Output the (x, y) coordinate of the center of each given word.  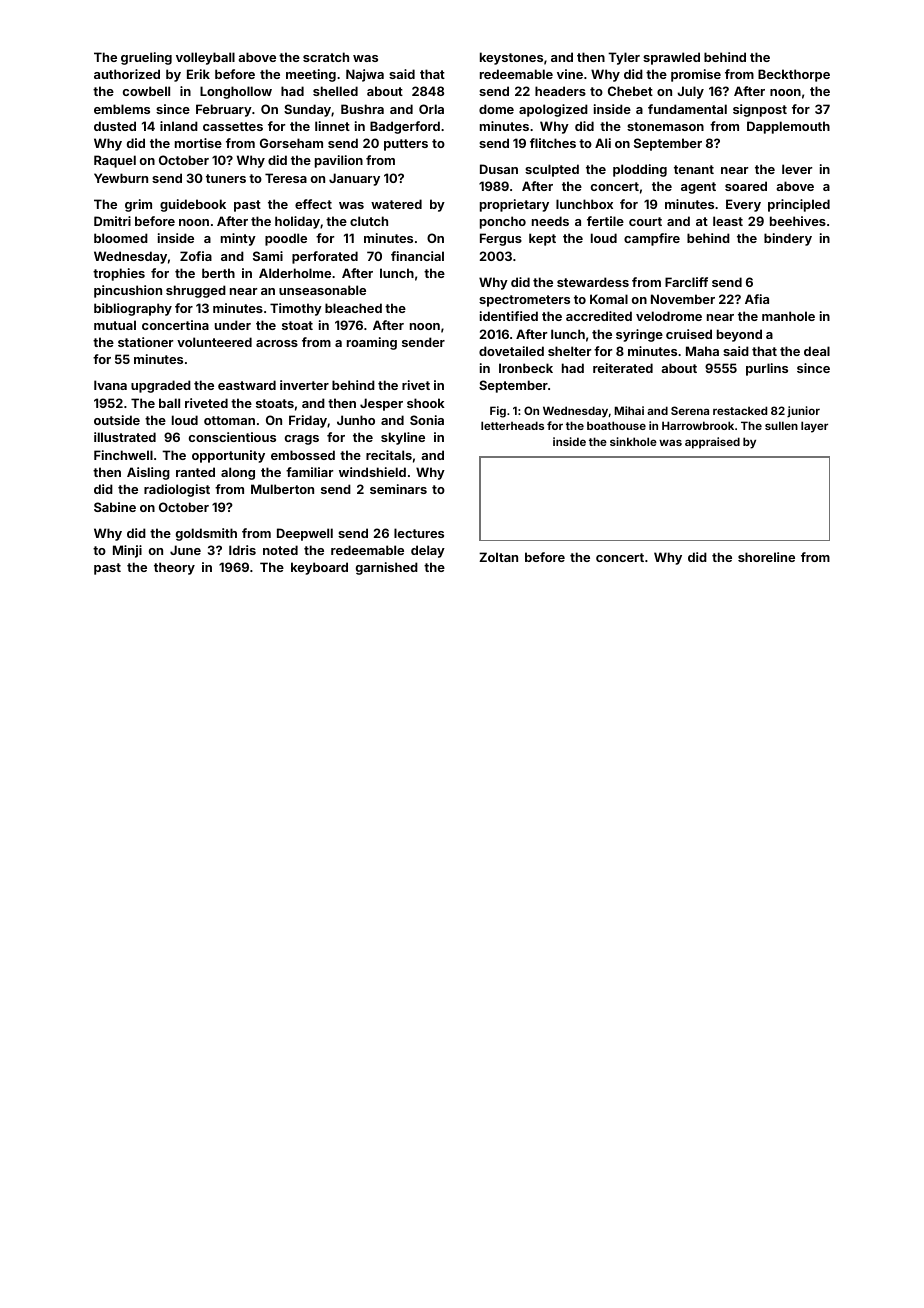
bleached (353, 308)
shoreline (766, 557)
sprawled (671, 58)
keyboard (319, 568)
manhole (788, 316)
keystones (511, 58)
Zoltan (498, 557)
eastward (247, 385)
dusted (115, 126)
